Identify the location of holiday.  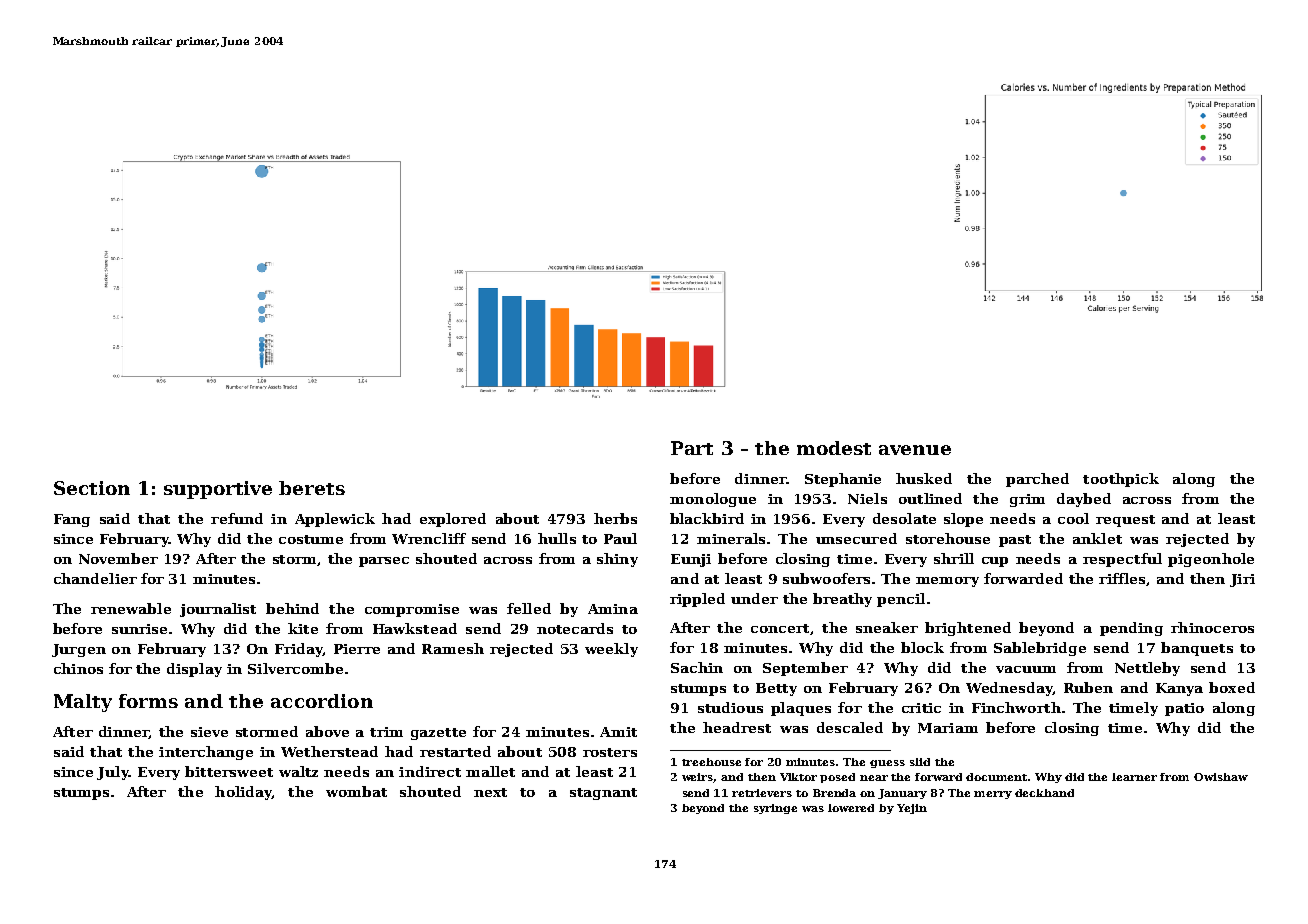
(243, 793).
